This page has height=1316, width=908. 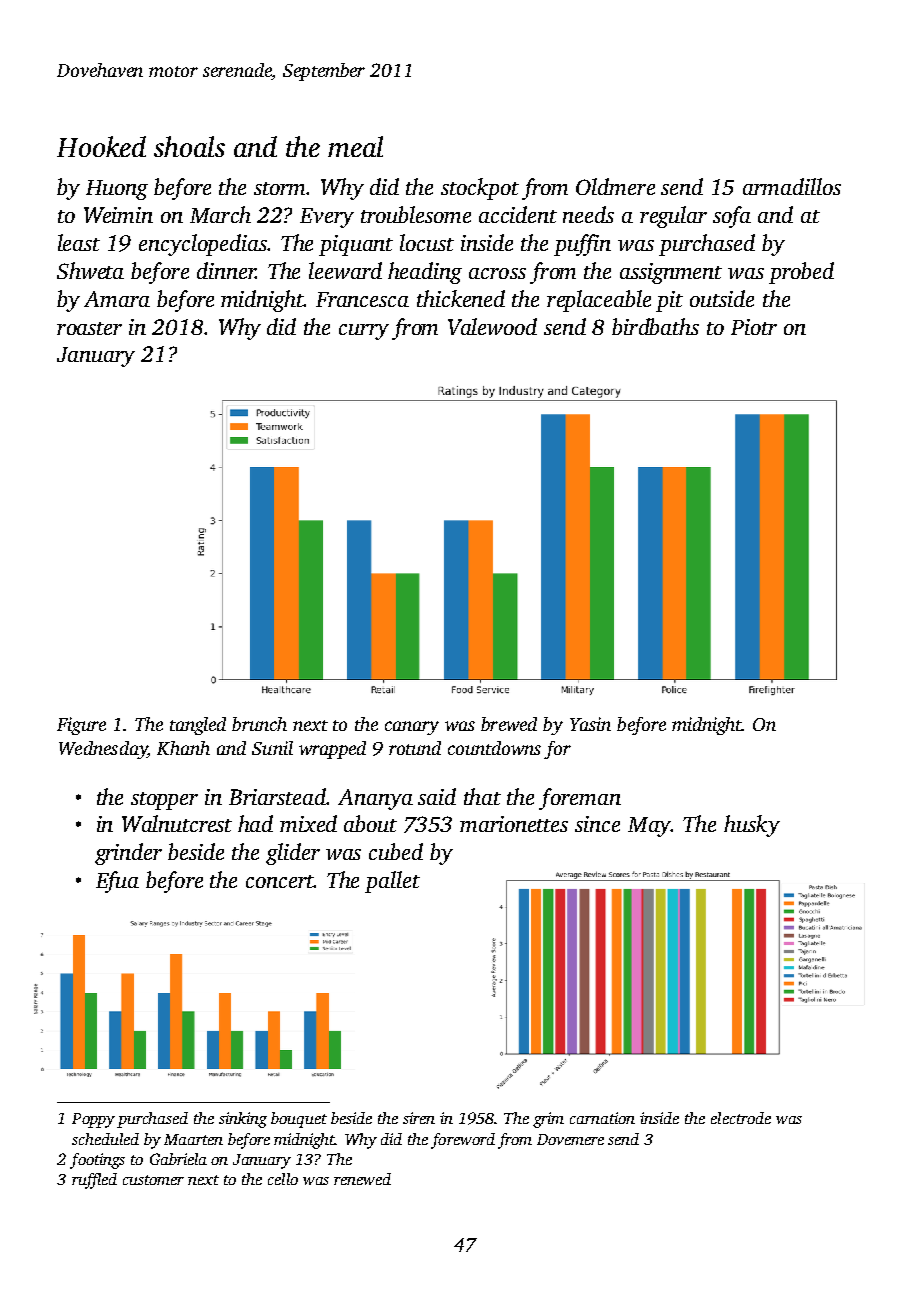 What do you see at coordinates (480, 189) in the page?
I see `stockpot` at bounding box center [480, 189].
